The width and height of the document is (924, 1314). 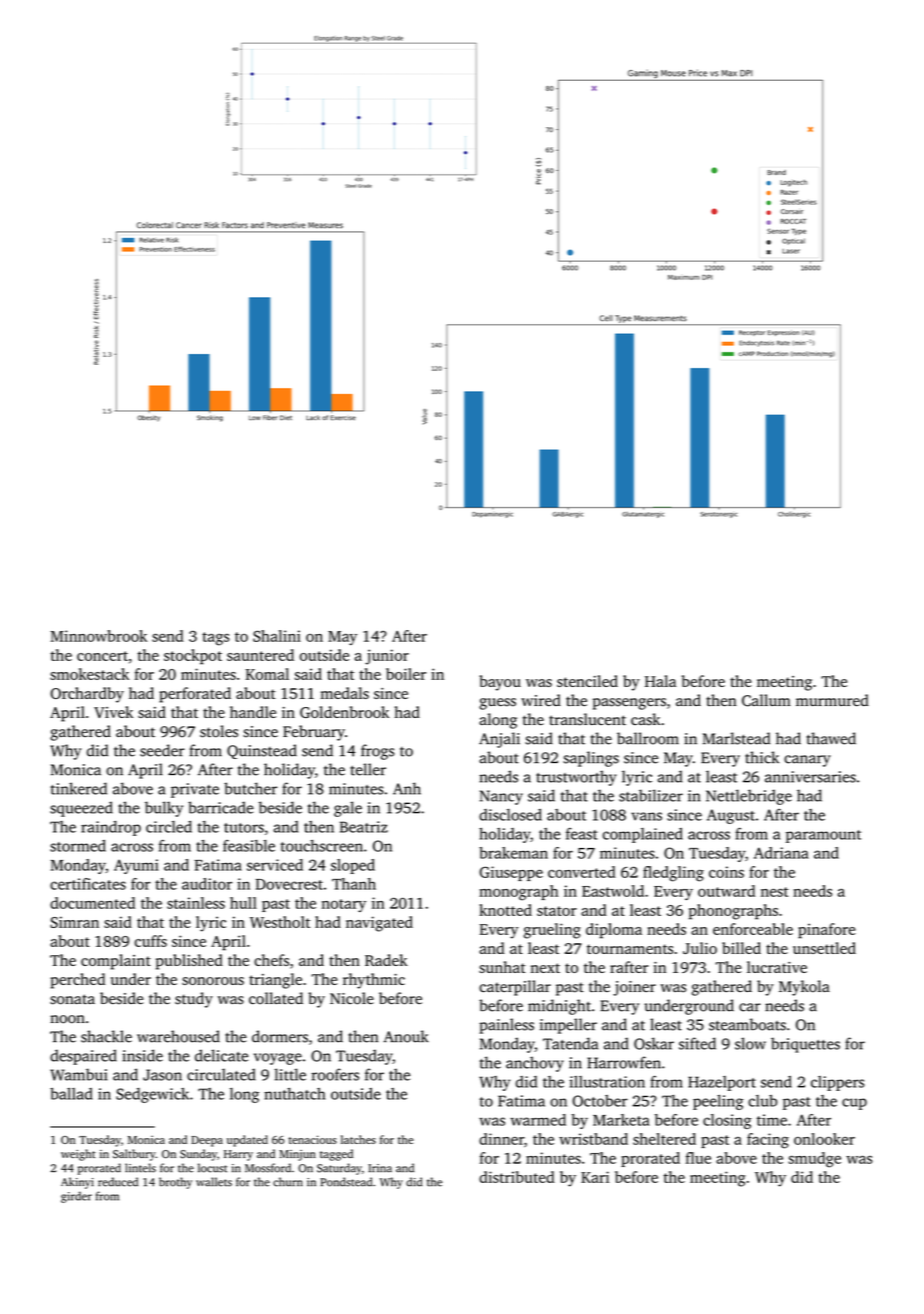 I want to click on Shalini, so click(x=277, y=636).
